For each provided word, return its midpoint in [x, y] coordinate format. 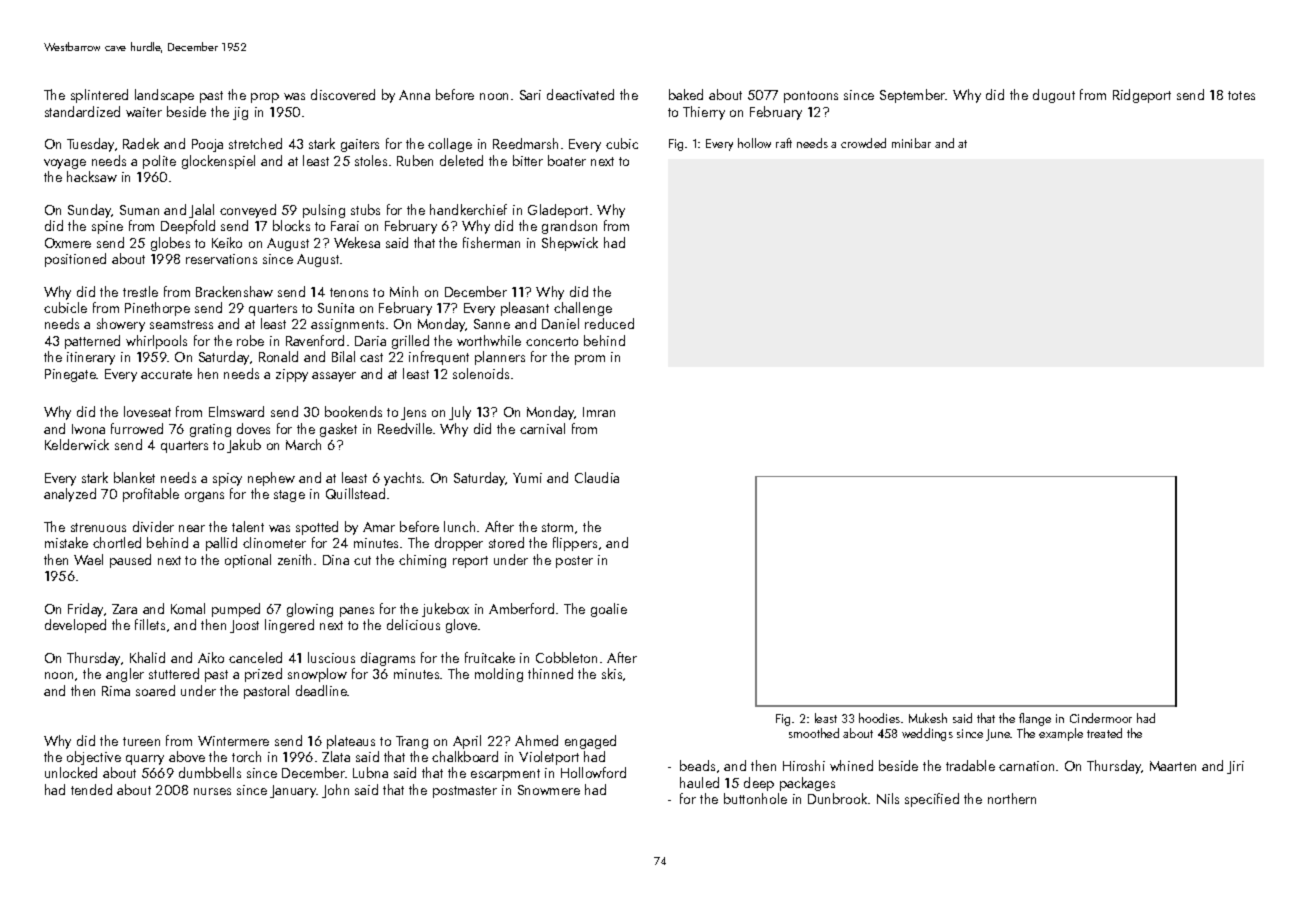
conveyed [248, 211]
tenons [349, 292]
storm [557, 527]
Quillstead [355, 493]
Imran [599, 412]
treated [1104, 733]
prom [590, 360]
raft [784, 143]
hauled [699, 782]
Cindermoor [1101, 718]
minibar [911, 143]
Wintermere [233, 741]
